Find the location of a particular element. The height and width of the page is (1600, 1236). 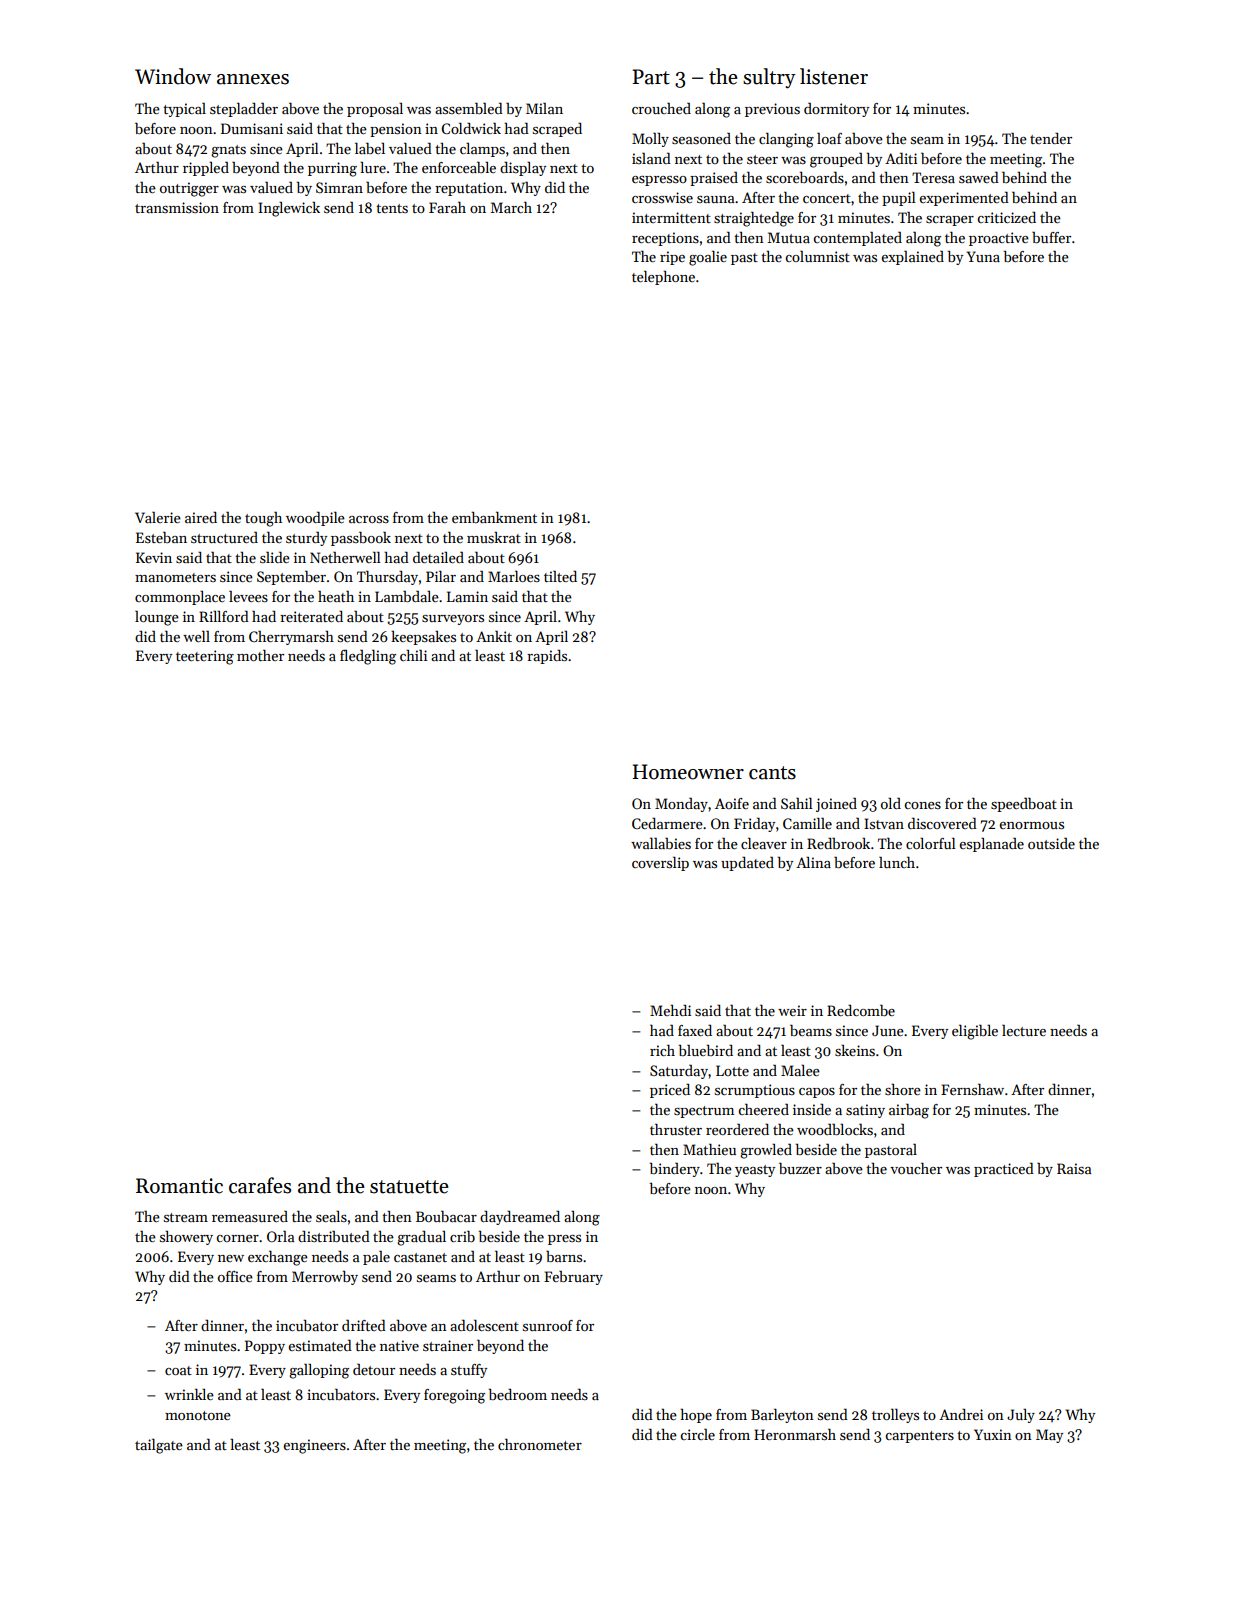

annexes is located at coordinates (253, 79).
